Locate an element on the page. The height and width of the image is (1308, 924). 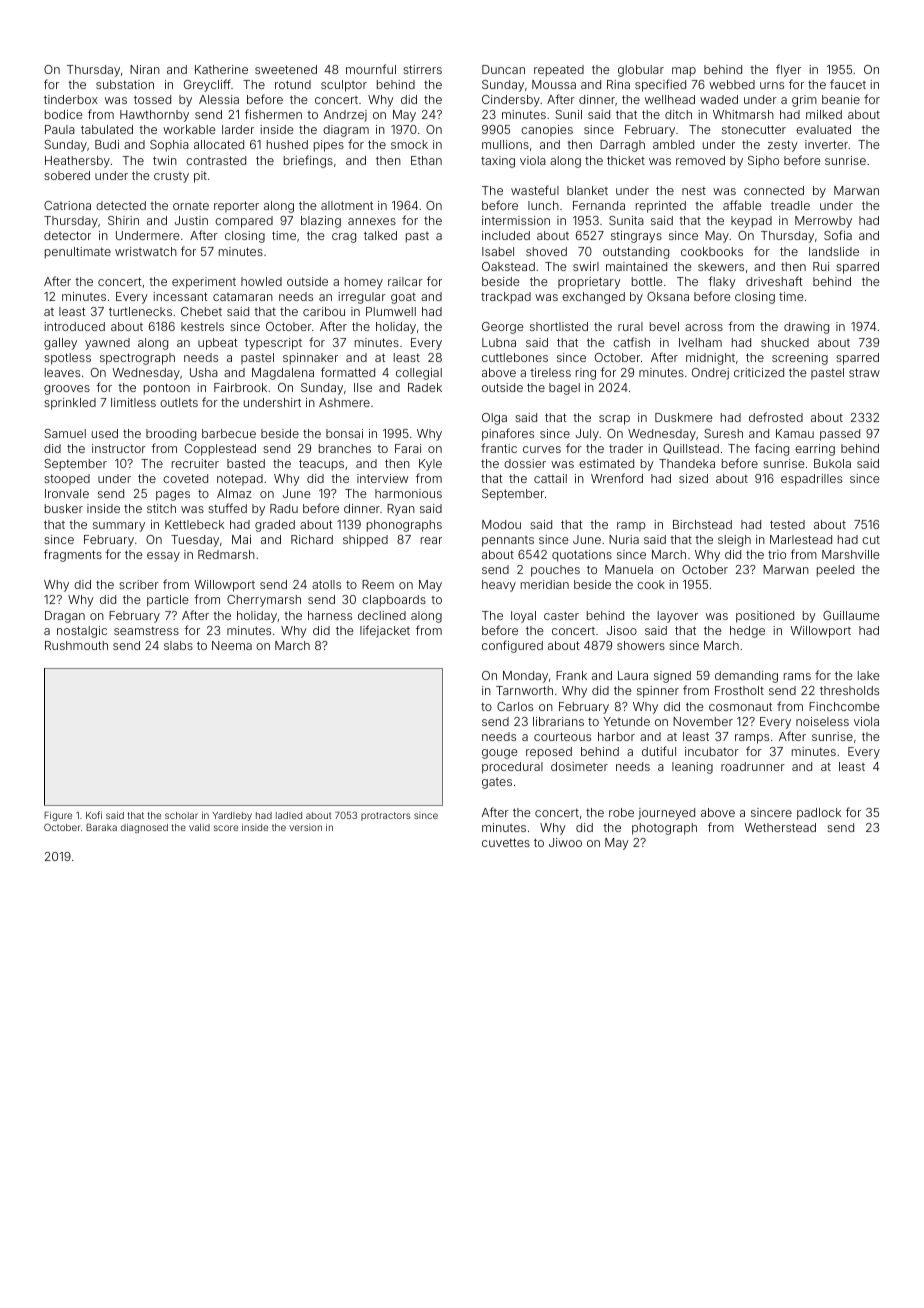
Niran is located at coordinates (145, 69).
